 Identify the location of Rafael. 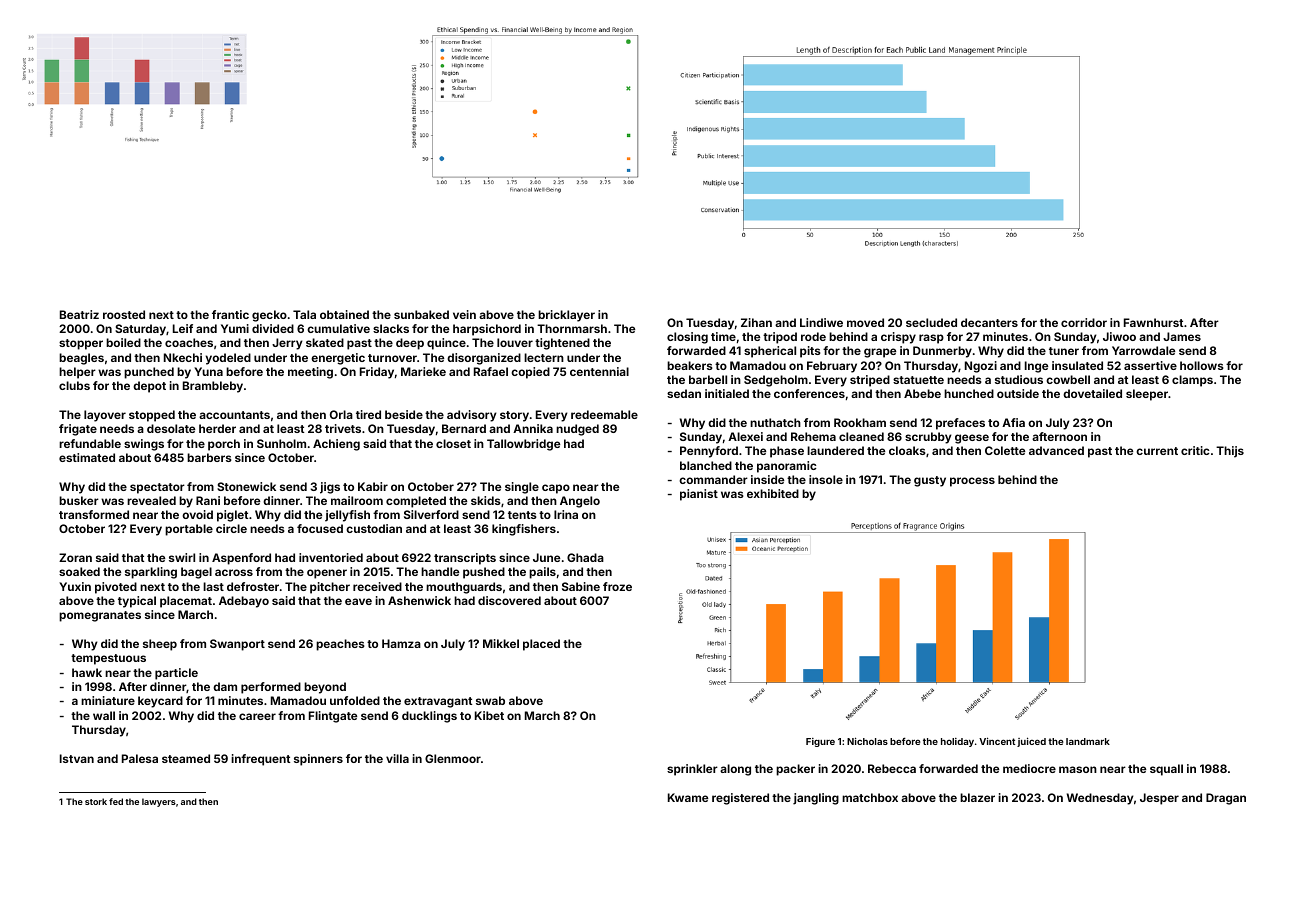
(491, 371).
